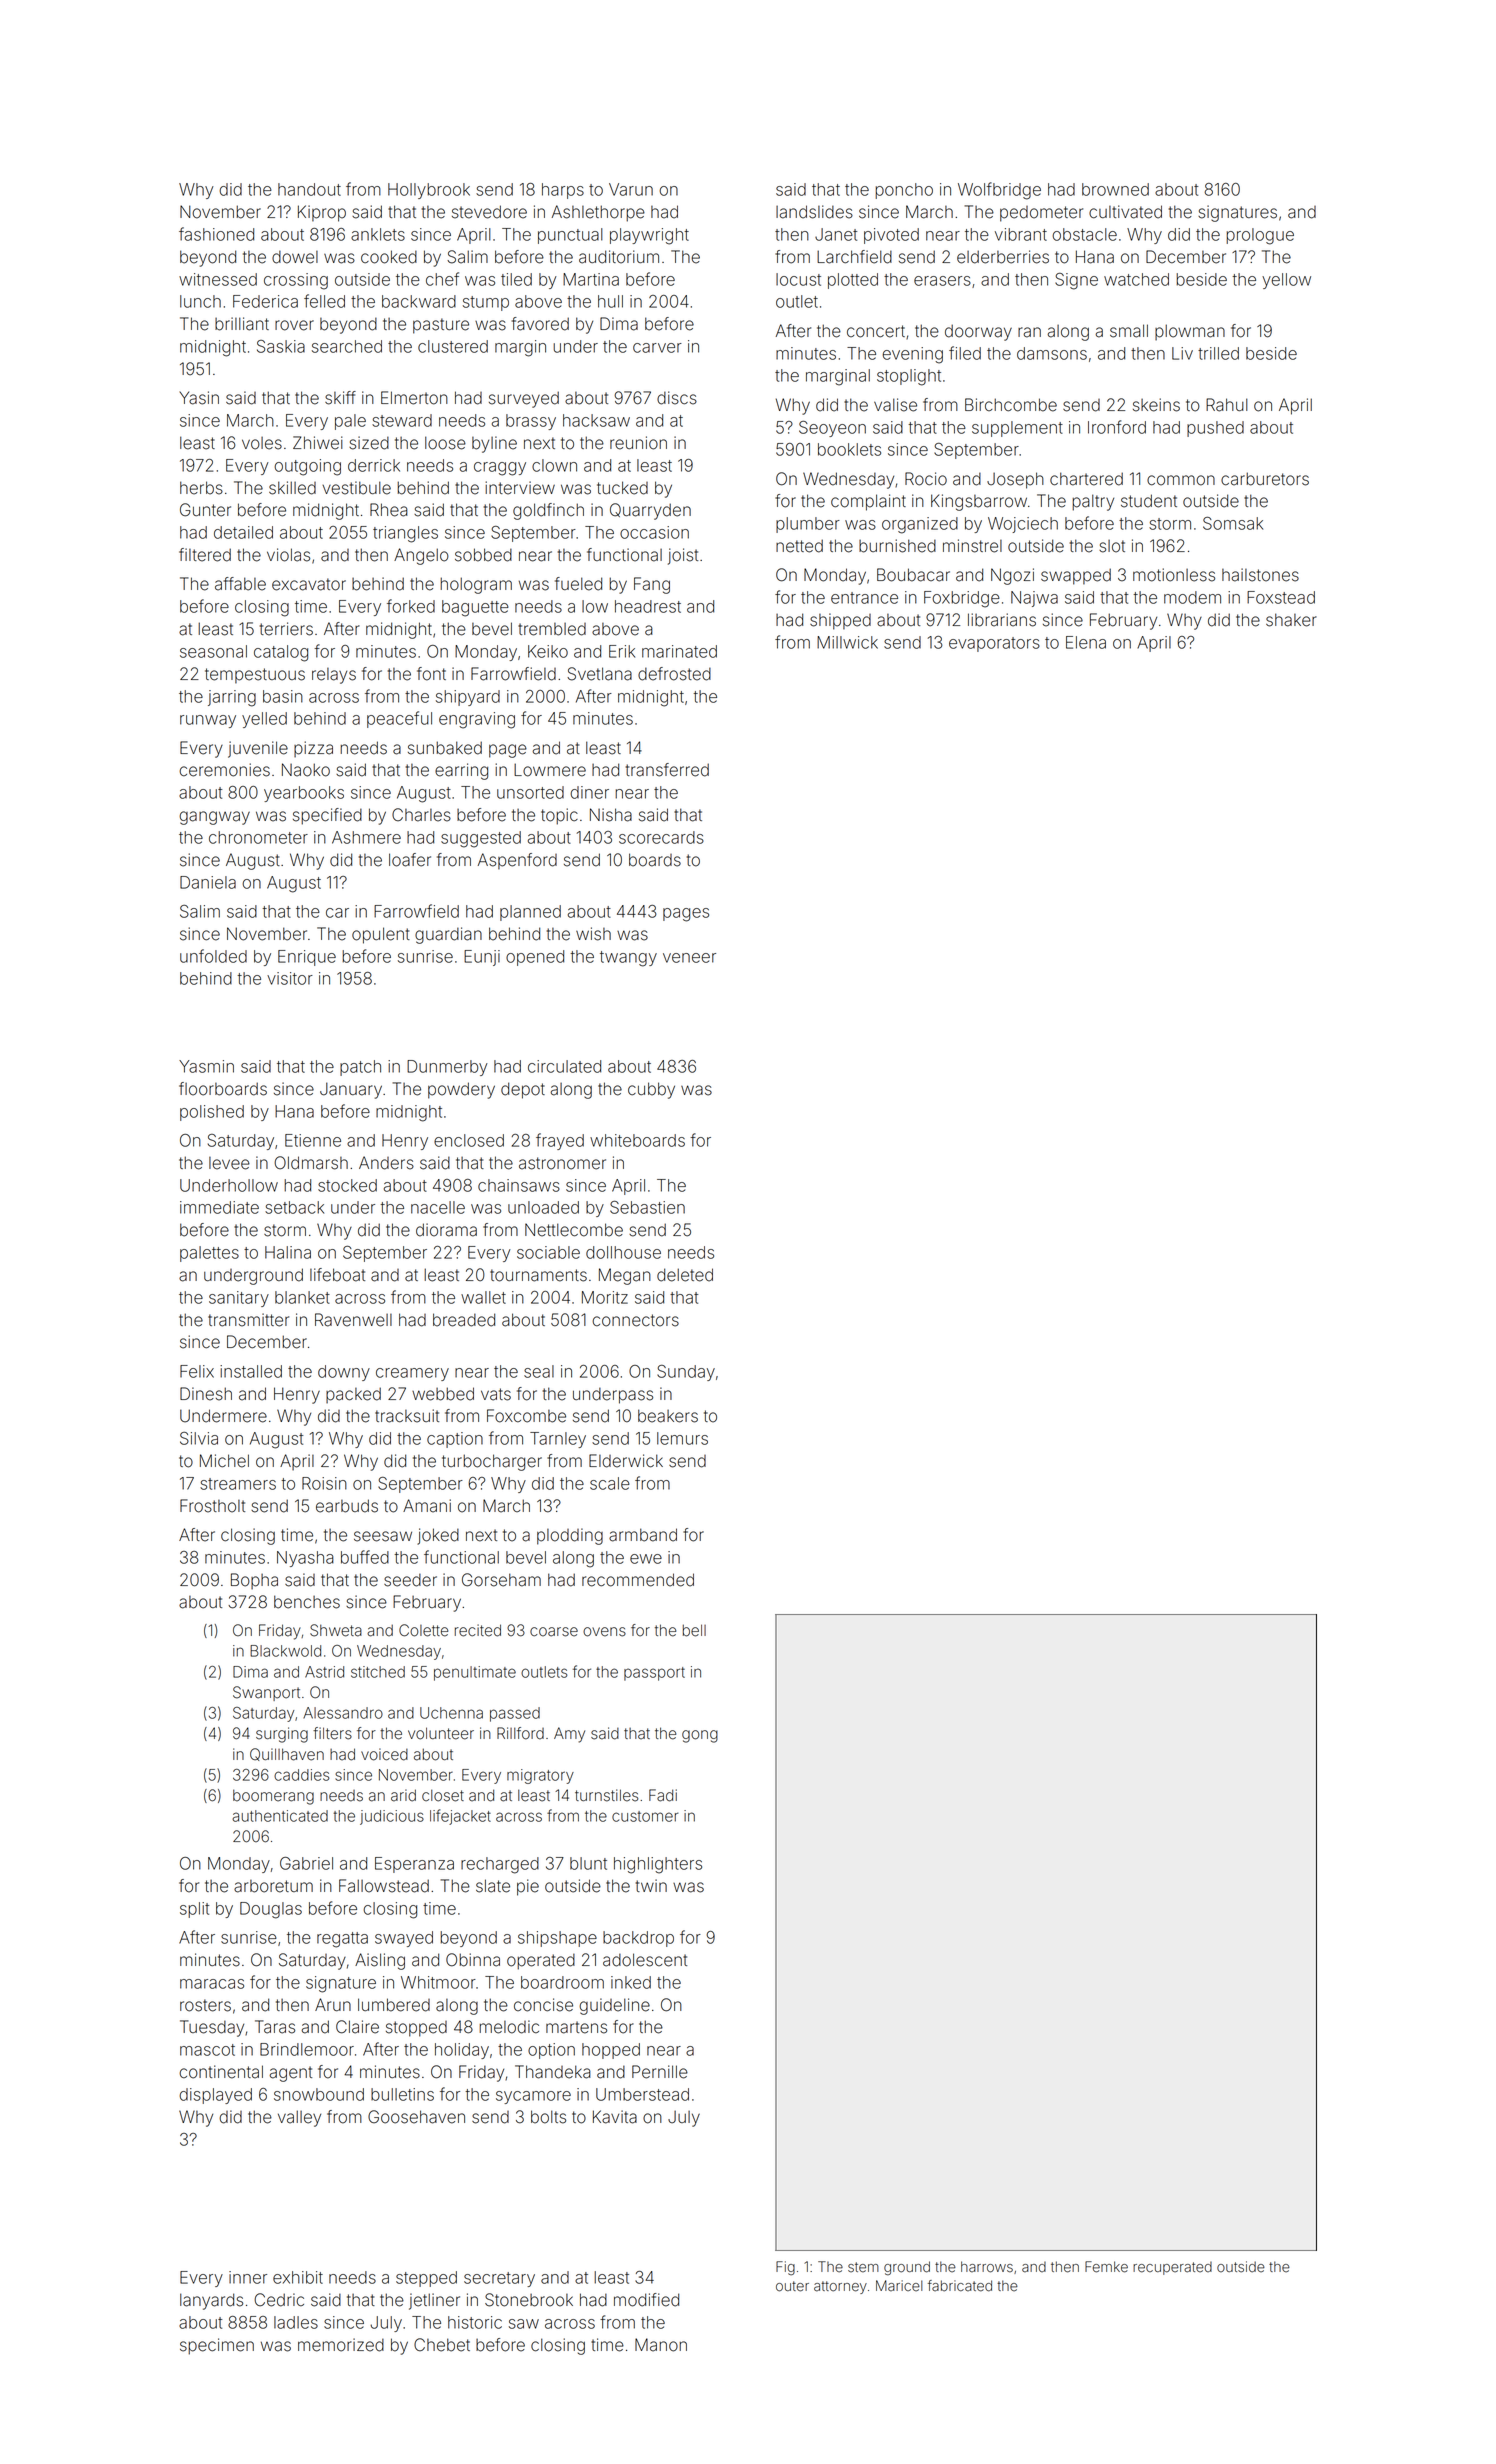 This screenshot has height=2464, width=1496. Describe the element at coordinates (1076, 576) in the screenshot. I see `swapped` at that location.
